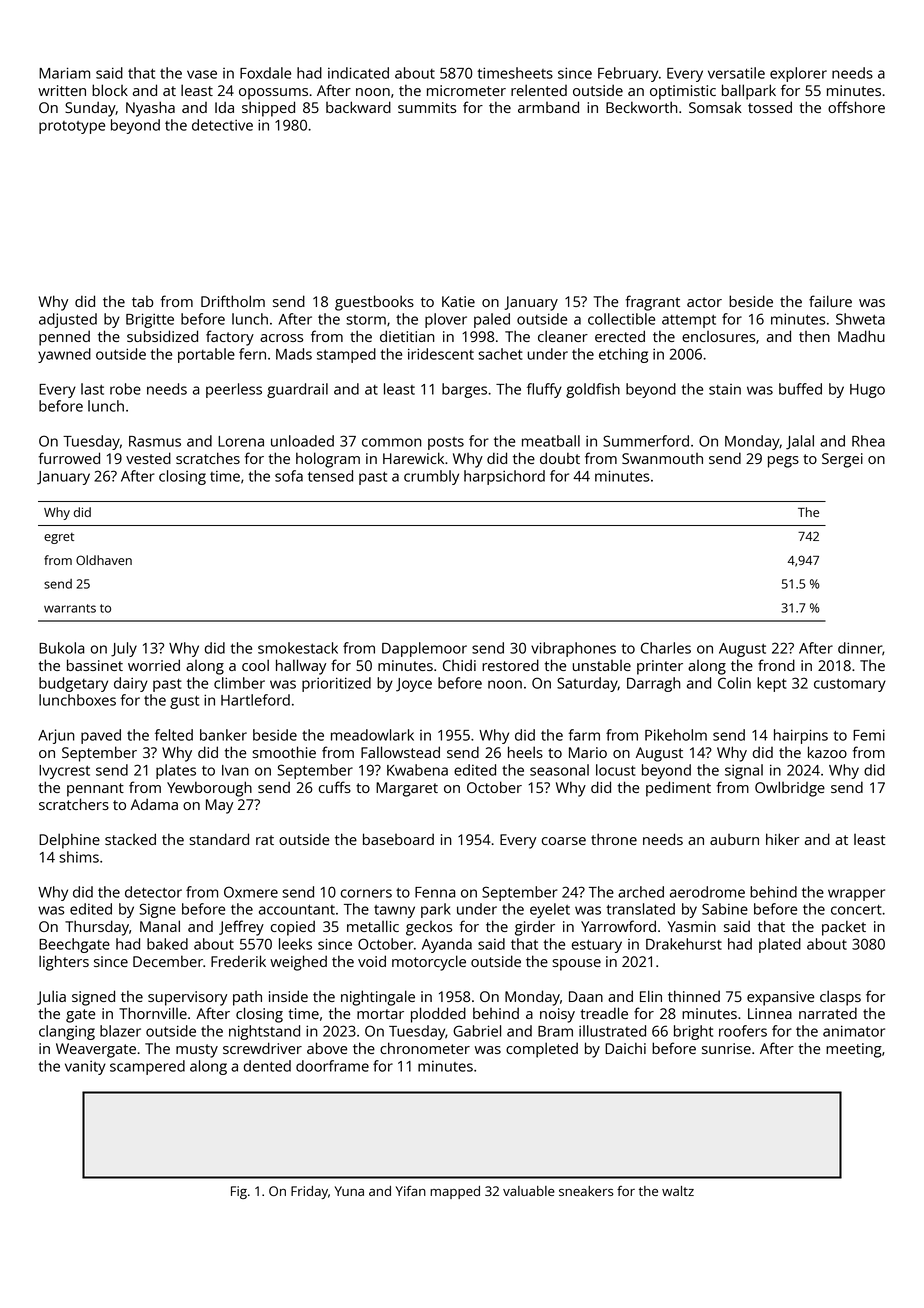 This image has width=924, height=1308. I want to click on Mariam, so click(64, 73).
